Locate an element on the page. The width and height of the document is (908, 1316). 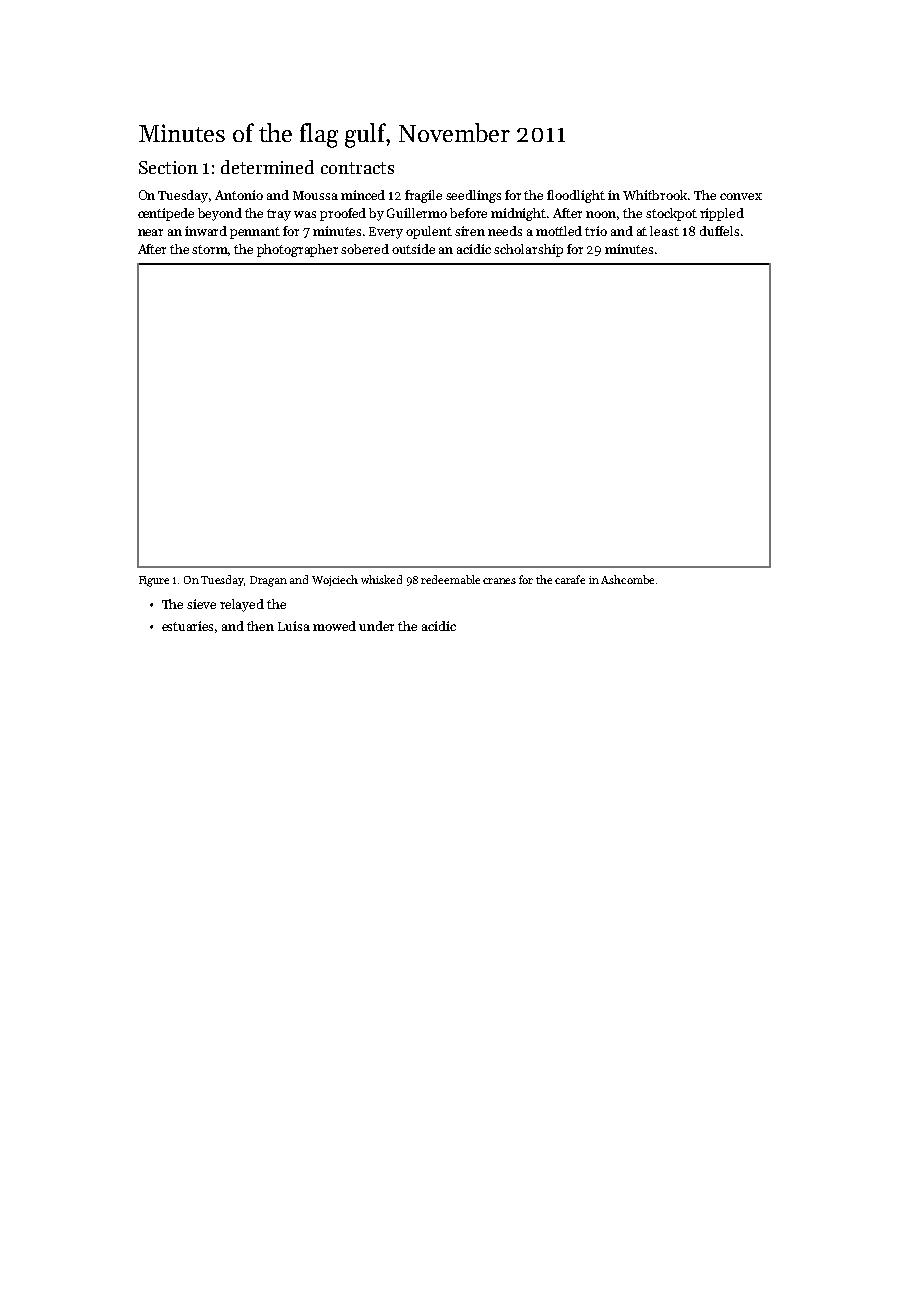
whisked is located at coordinates (381, 579).
